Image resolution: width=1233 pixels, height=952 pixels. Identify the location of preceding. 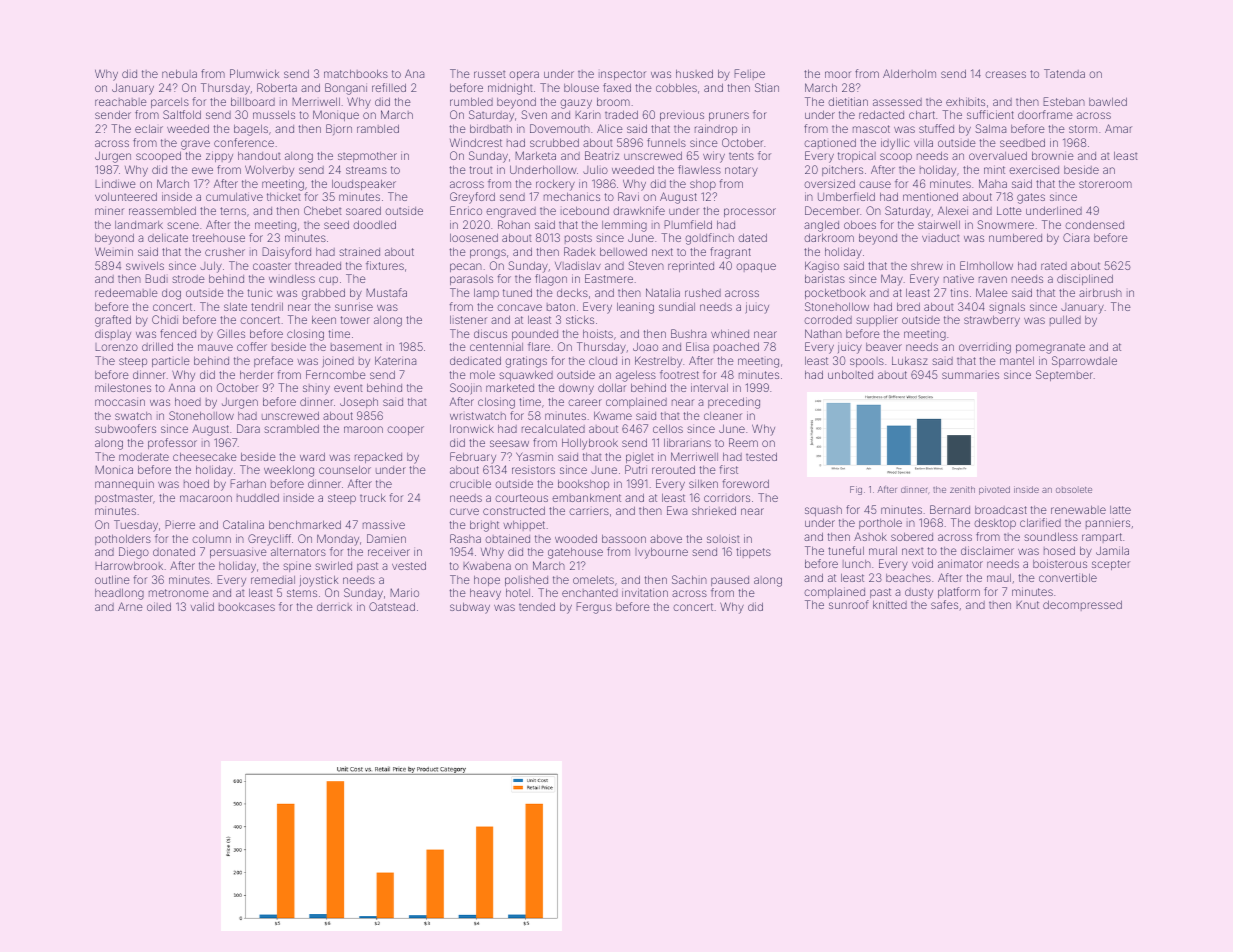
(734, 403).
